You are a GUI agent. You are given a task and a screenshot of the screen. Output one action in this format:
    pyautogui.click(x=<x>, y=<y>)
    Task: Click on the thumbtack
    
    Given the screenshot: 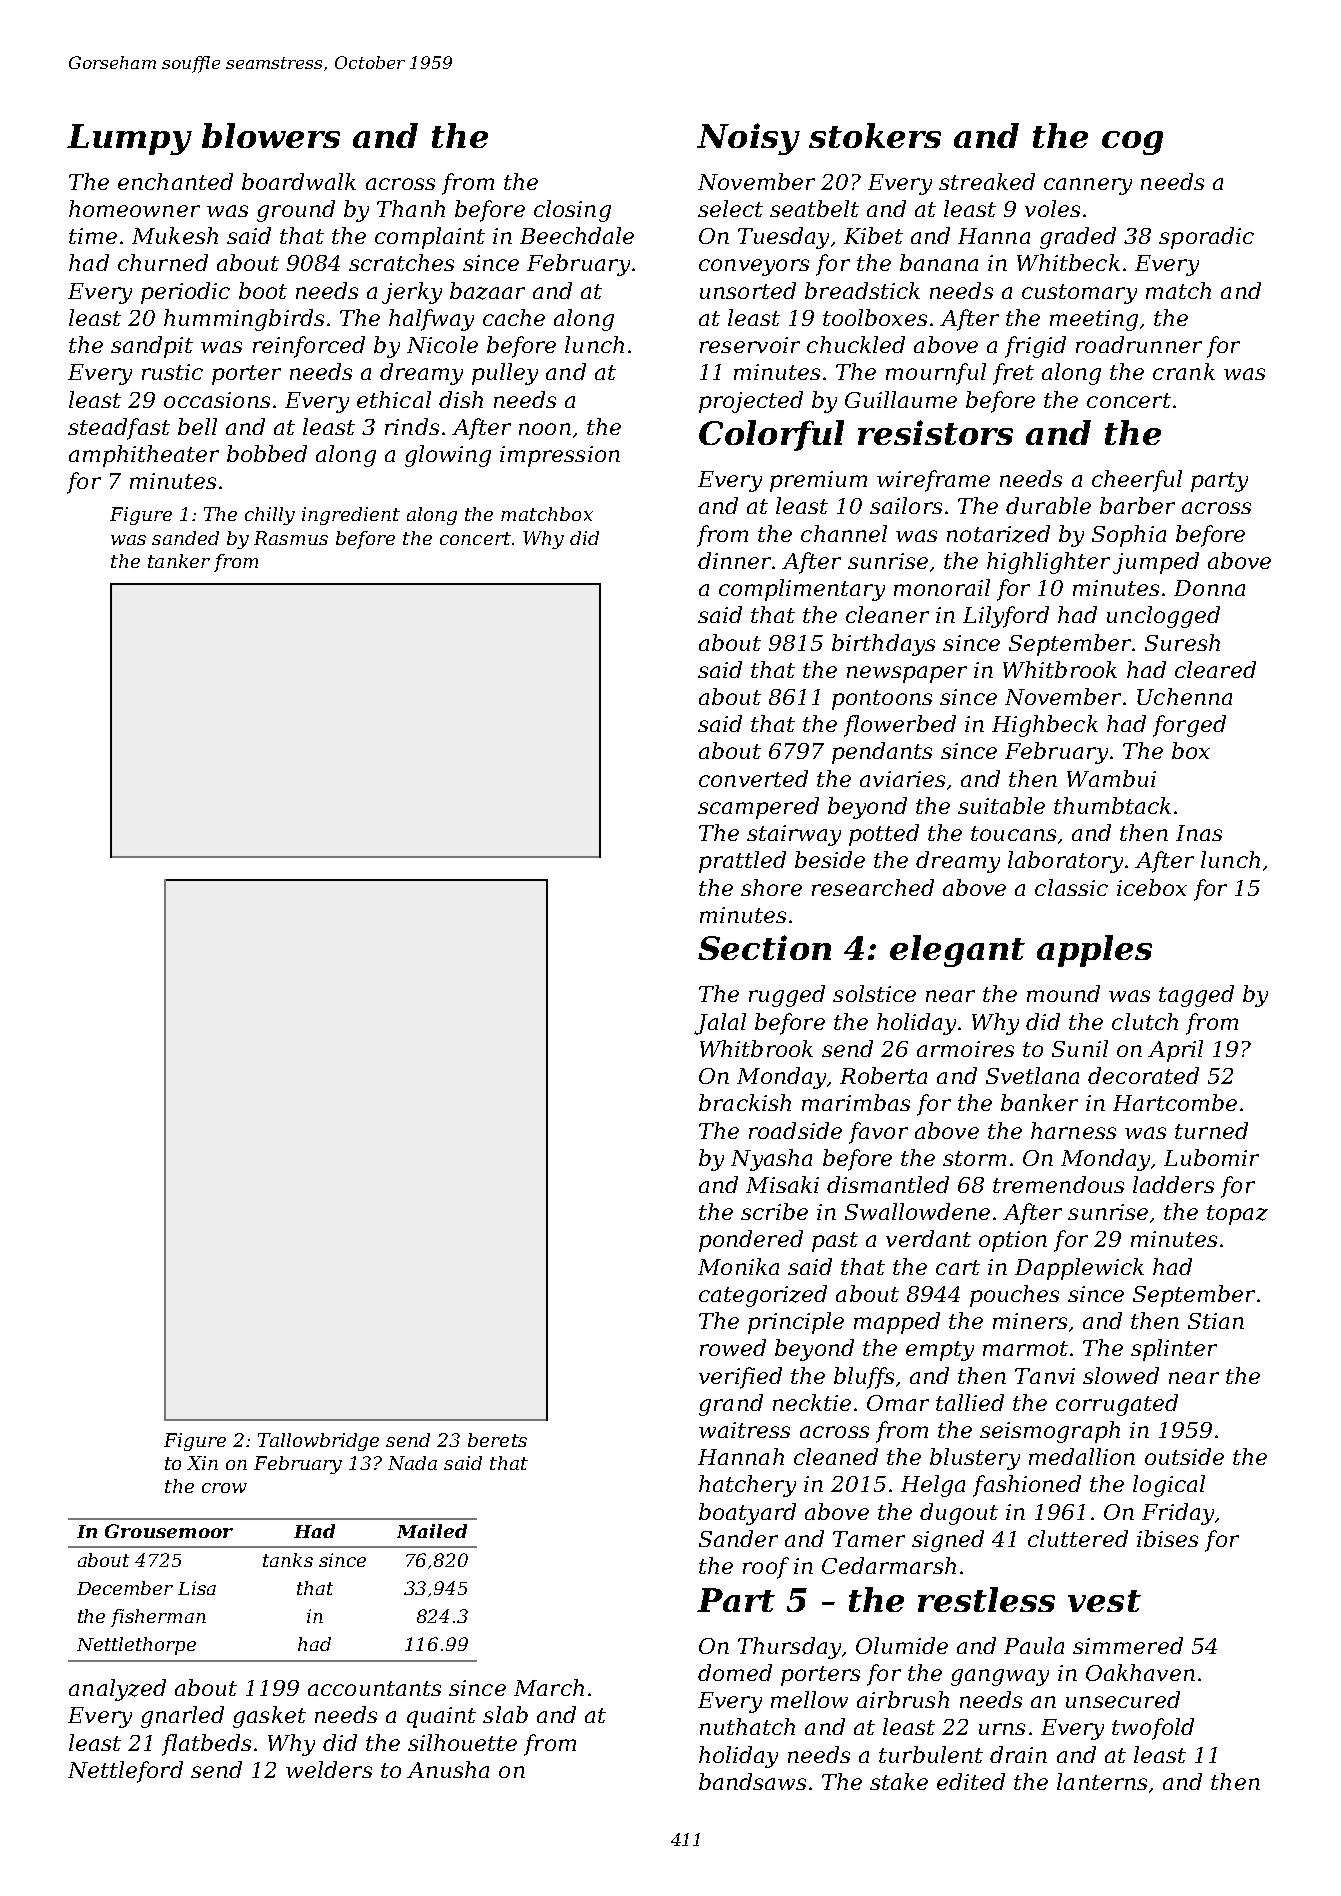 What is the action you would take?
    pyautogui.click(x=1112, y=805)
